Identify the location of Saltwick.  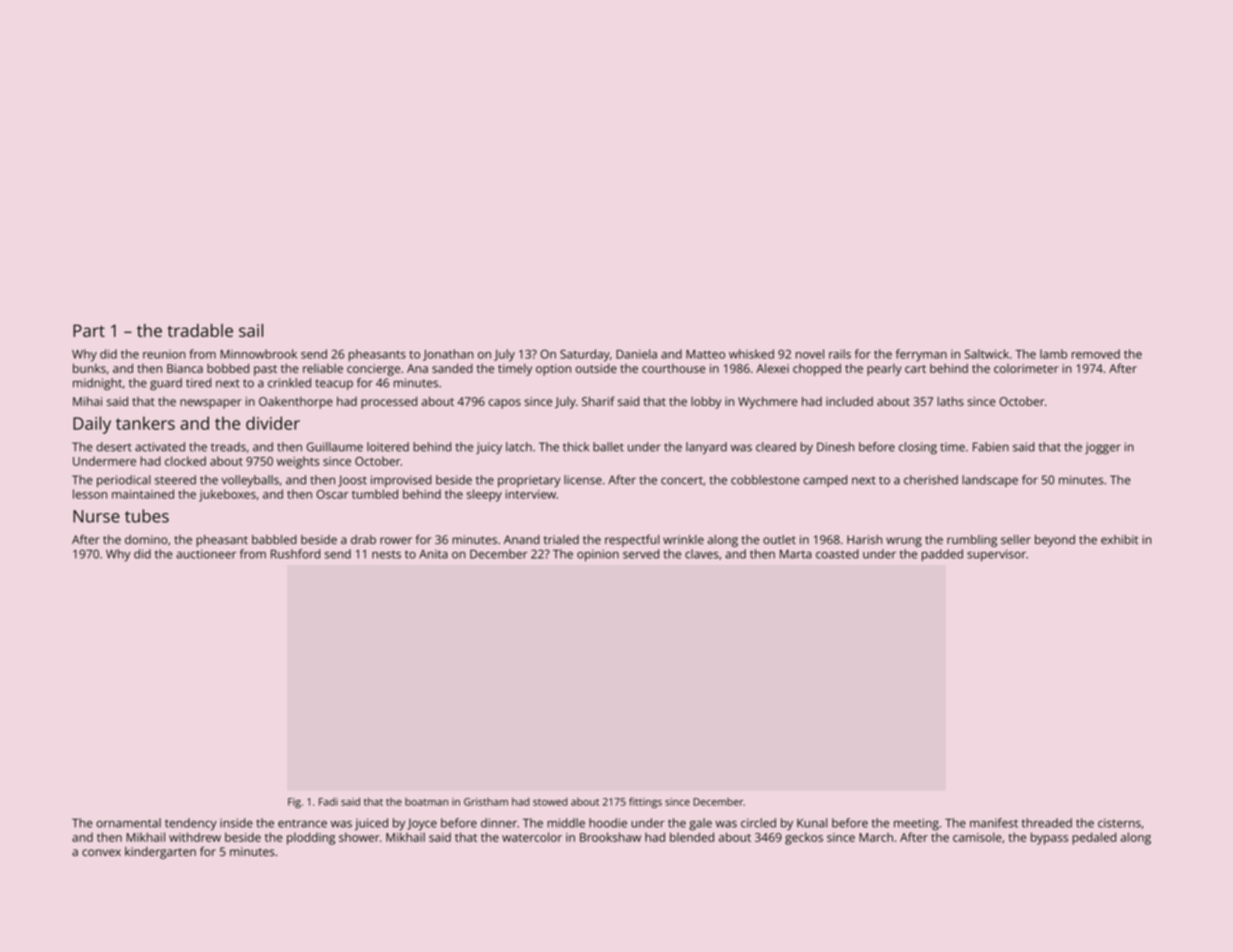
(987, 354).
